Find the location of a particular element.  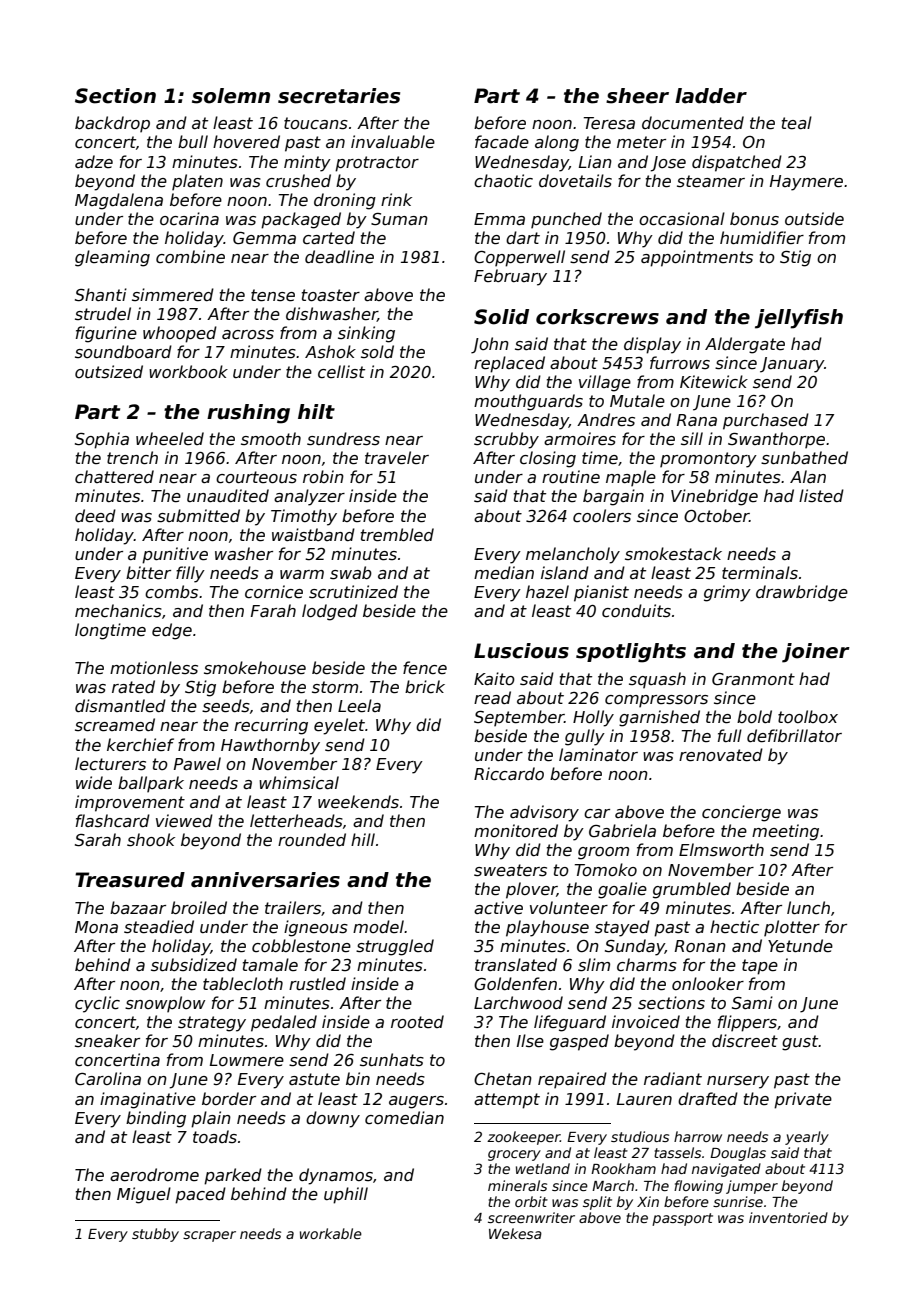

Treasured is located at coordinates (130, 880).
